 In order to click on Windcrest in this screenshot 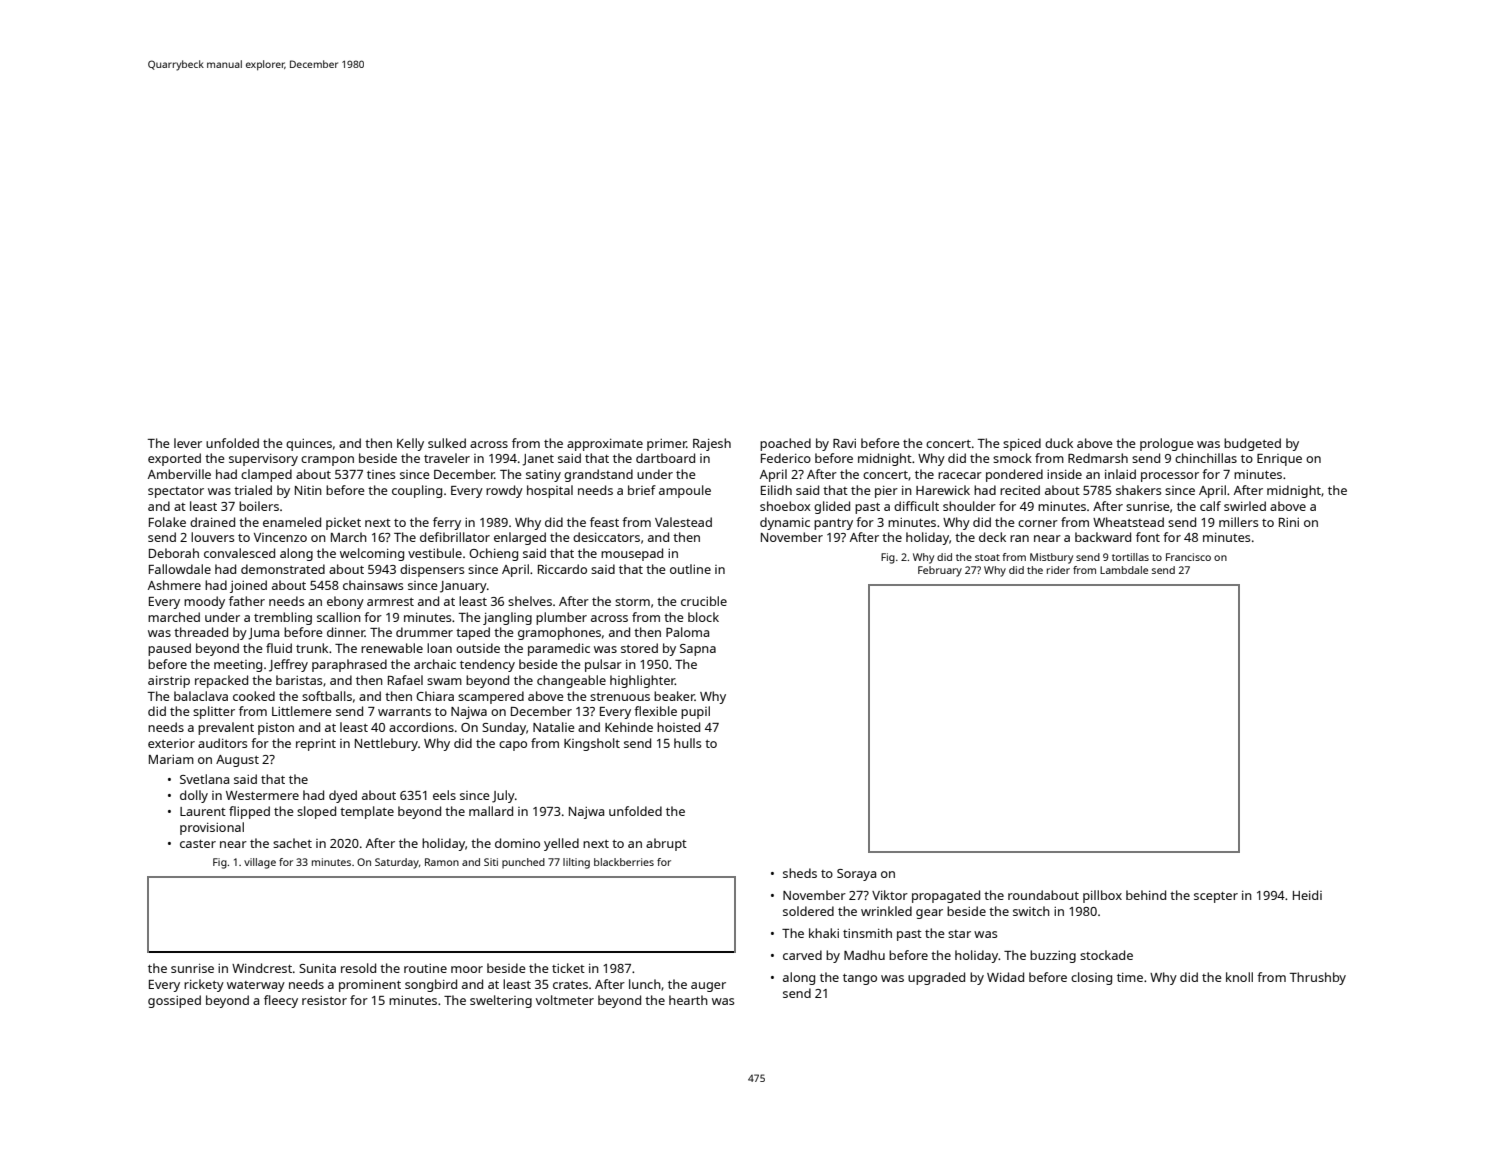, I will do `click(262, 968)`.
